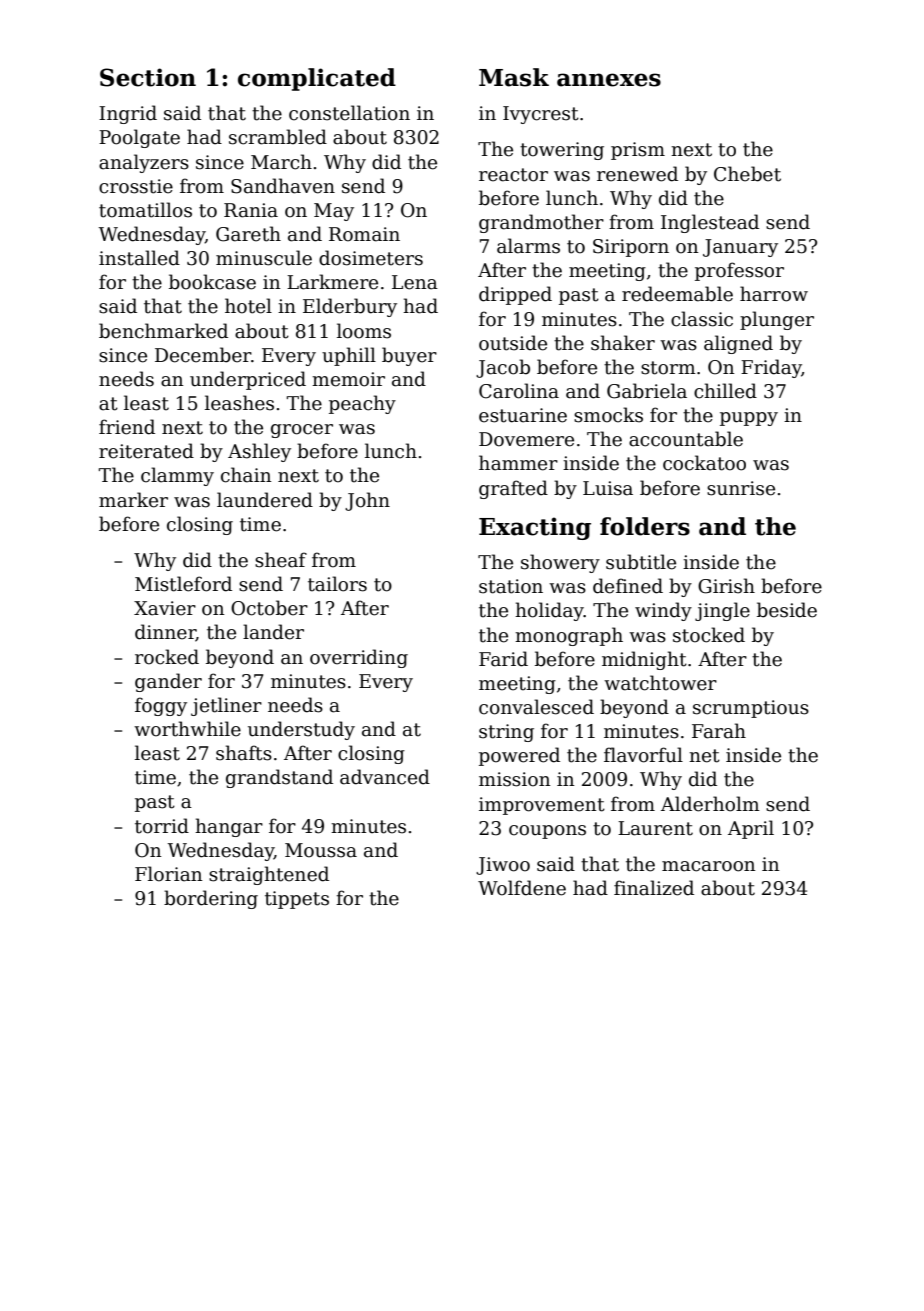 The image size is (924, 1311). Describe the element at coordinates (161, 706) in the screenshot. I see `foggy` at that location.
